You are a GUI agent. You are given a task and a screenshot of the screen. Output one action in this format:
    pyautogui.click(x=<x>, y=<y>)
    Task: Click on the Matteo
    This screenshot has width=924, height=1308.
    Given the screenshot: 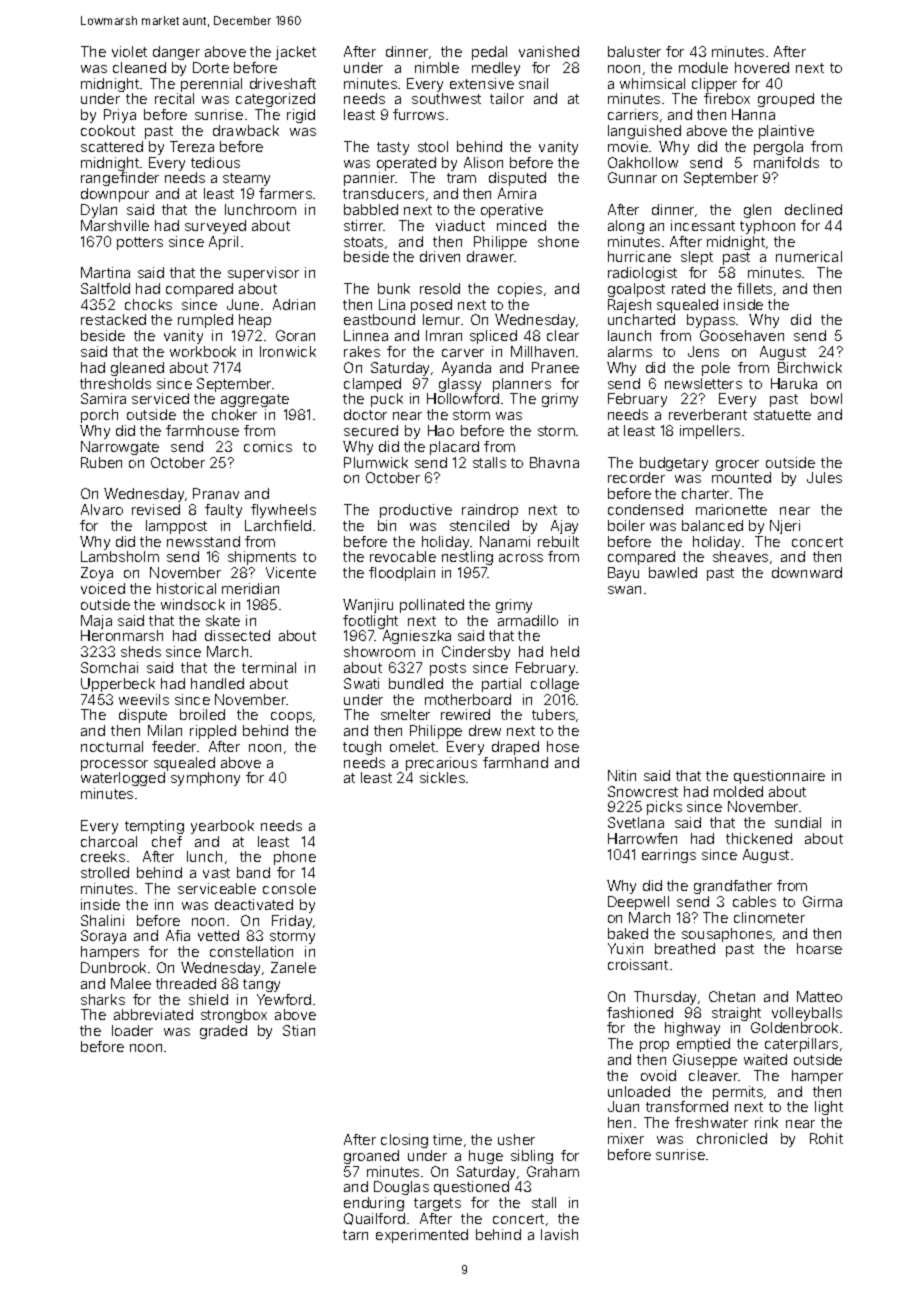 What is the action you would take?
    pyautogui.click(x=819, y=996)
